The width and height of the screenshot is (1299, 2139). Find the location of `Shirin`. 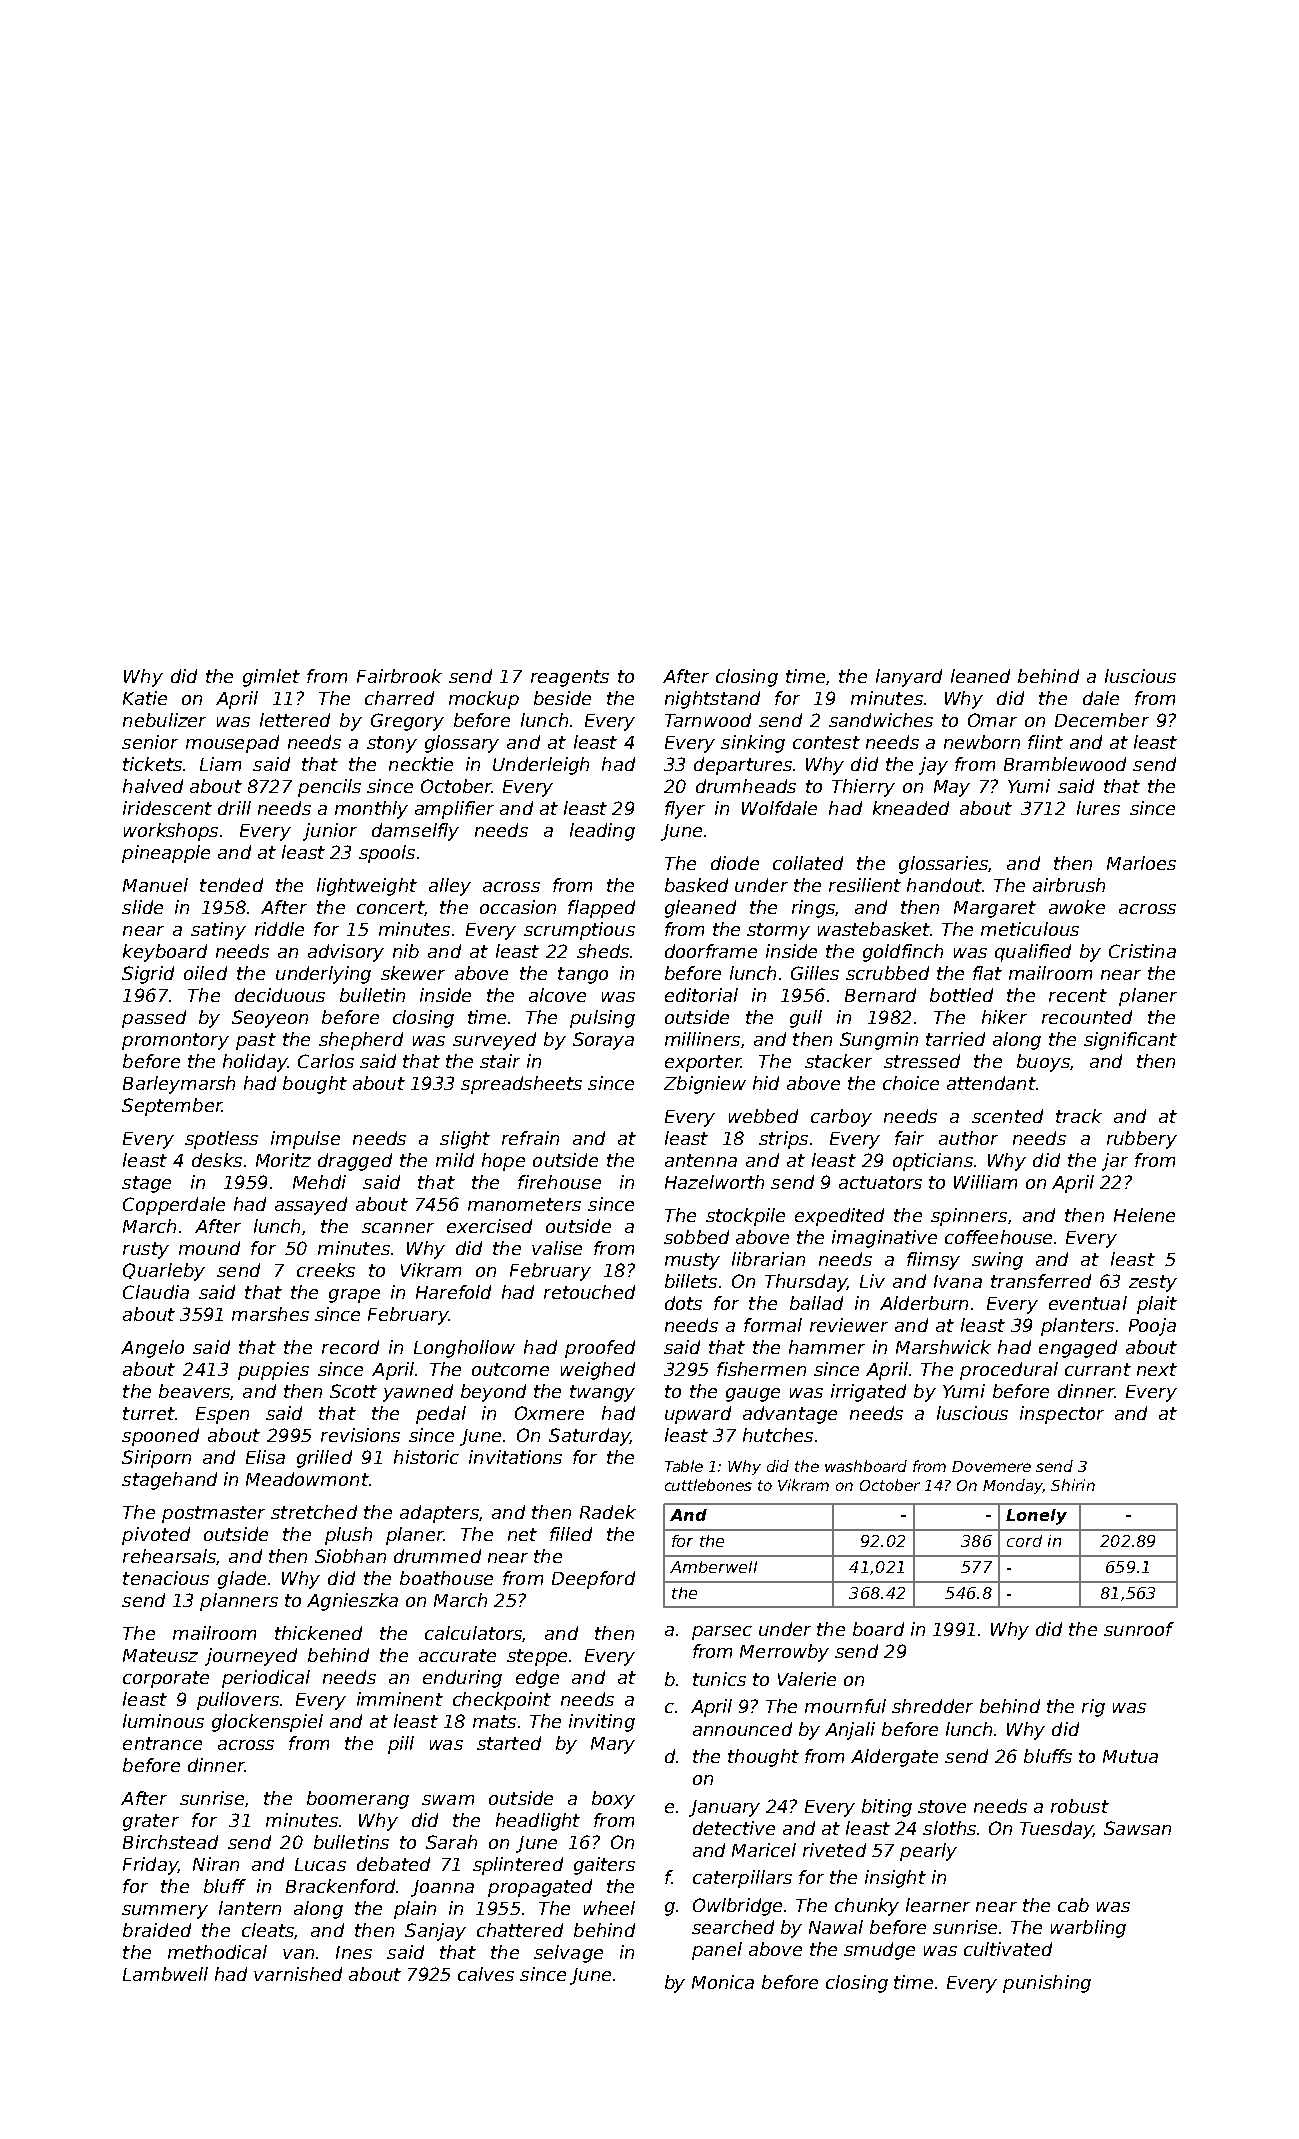

Shirin is located at coordinates (1073, 1485).
